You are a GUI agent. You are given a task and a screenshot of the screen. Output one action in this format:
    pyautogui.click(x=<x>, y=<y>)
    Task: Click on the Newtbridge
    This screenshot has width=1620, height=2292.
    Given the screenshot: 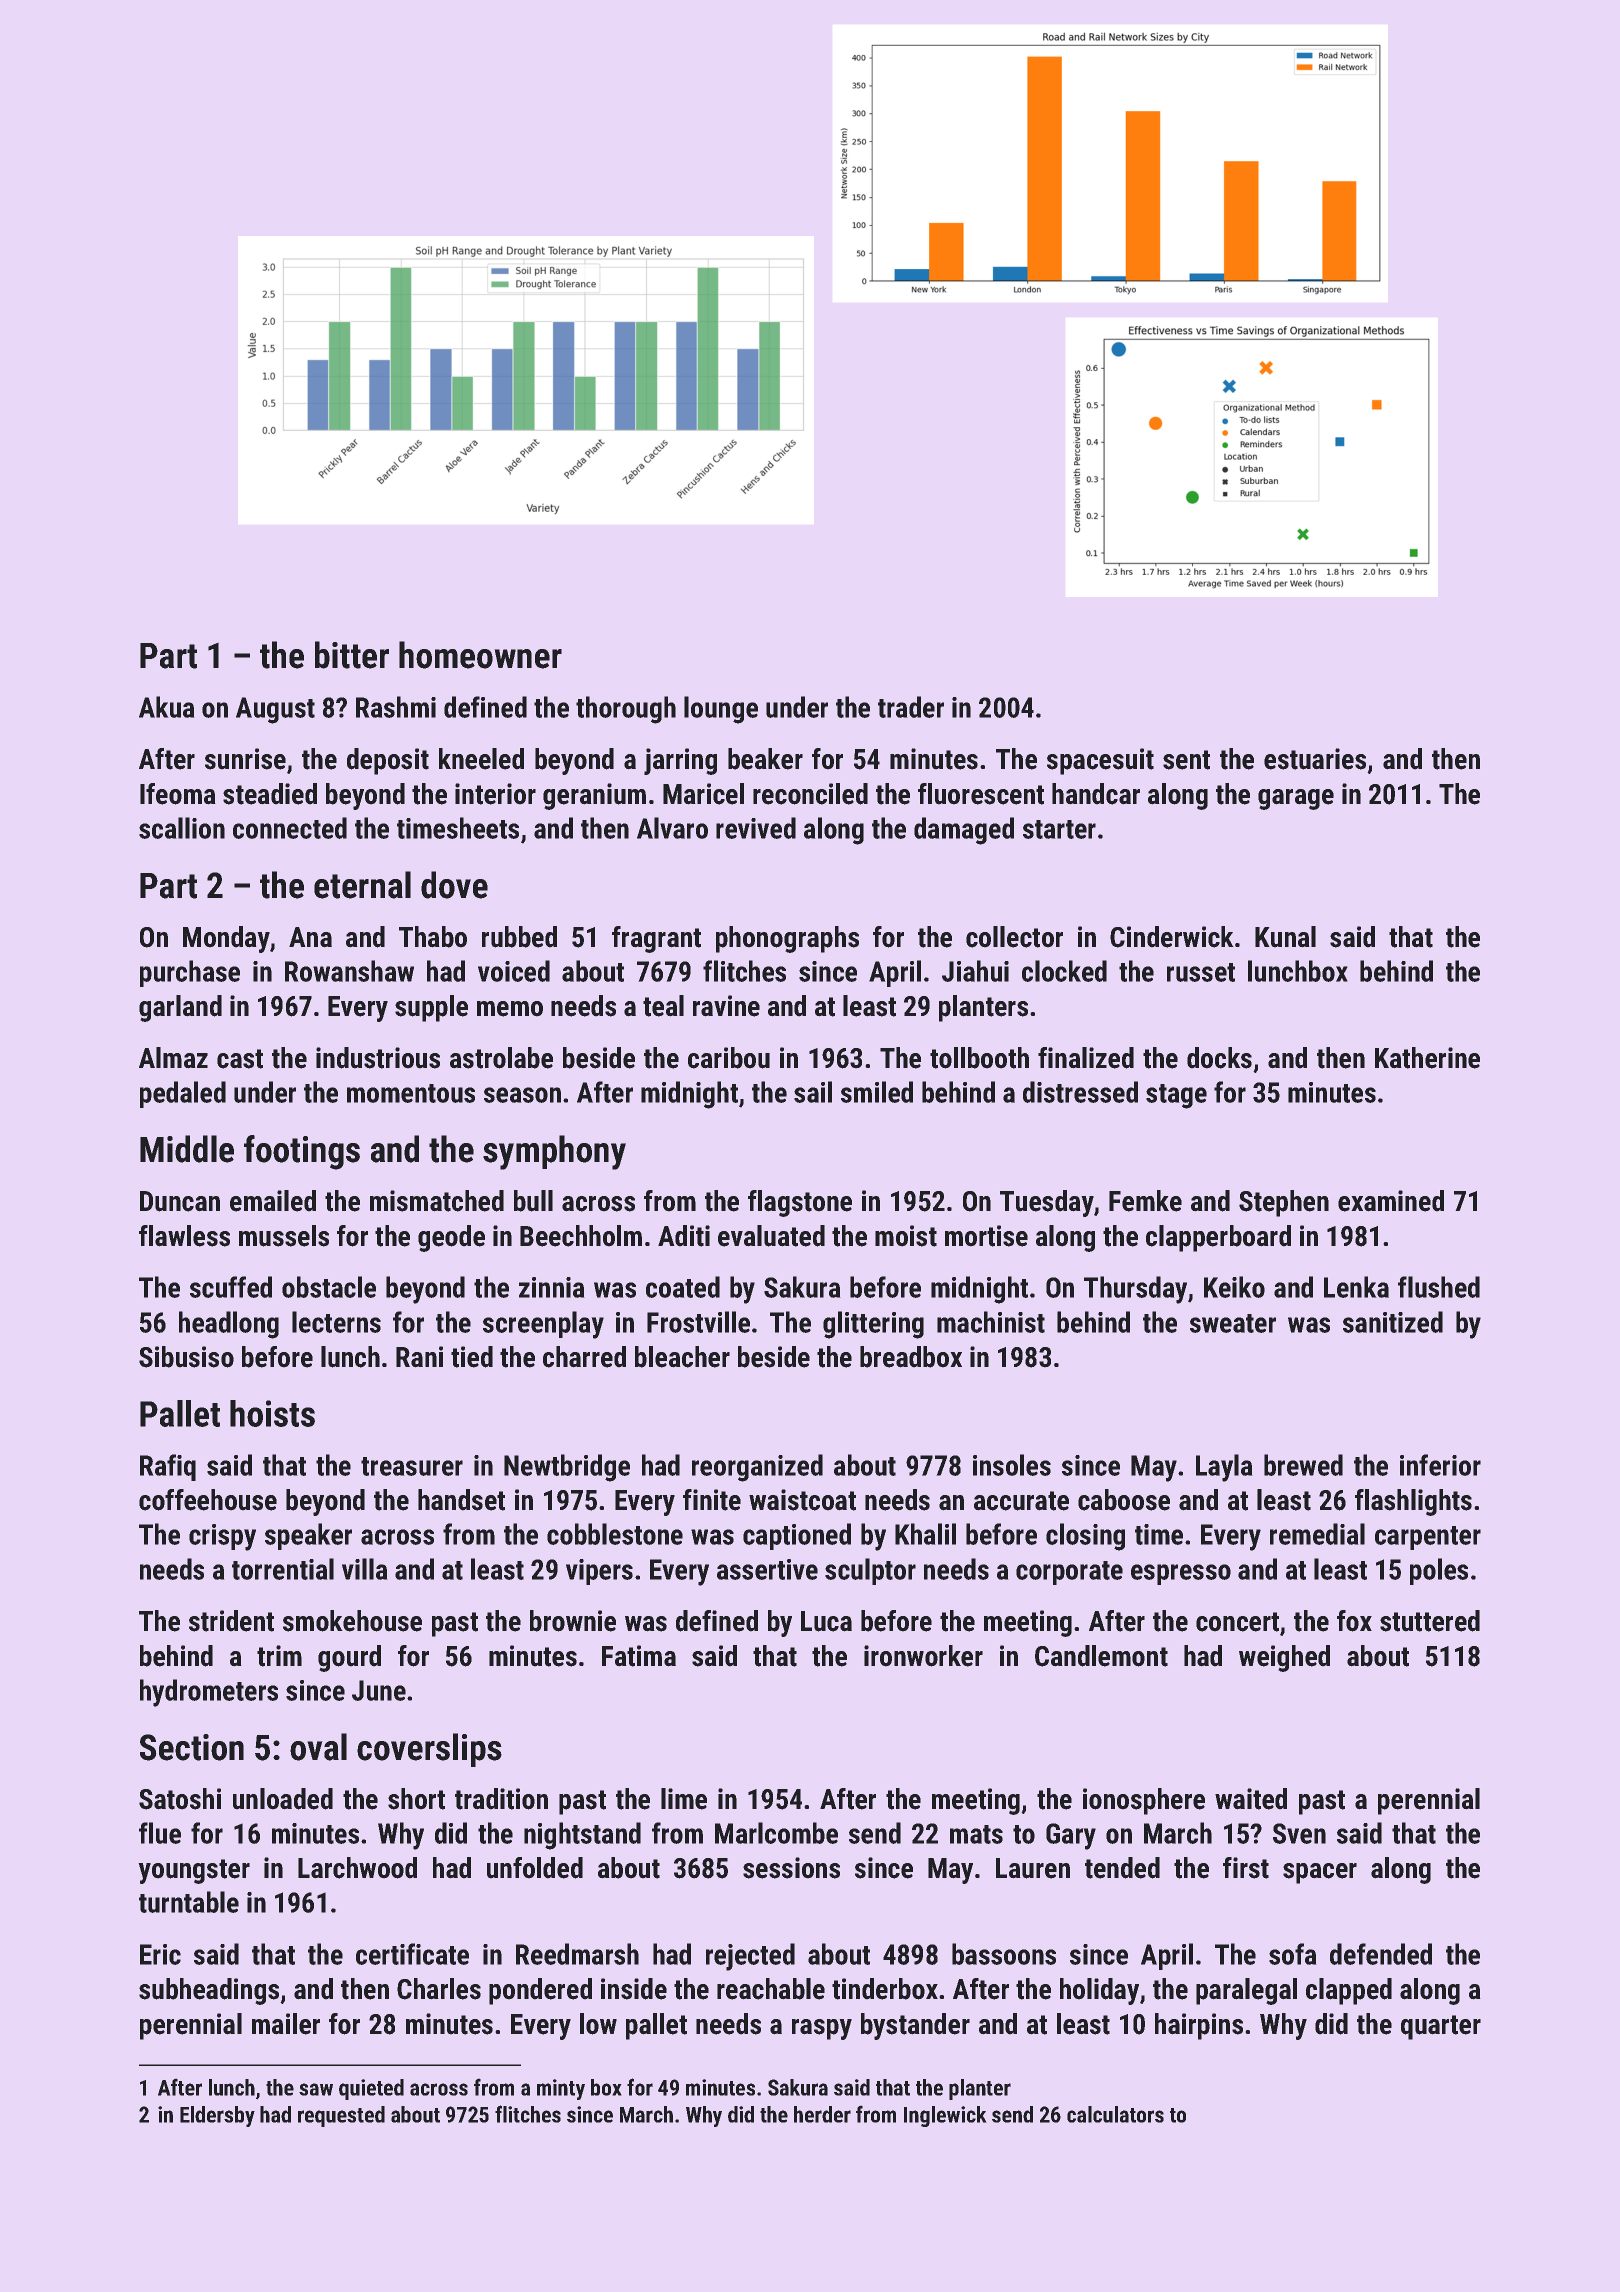 What is the action you would take?
    pyautogui.click(x=567, y=1468)
